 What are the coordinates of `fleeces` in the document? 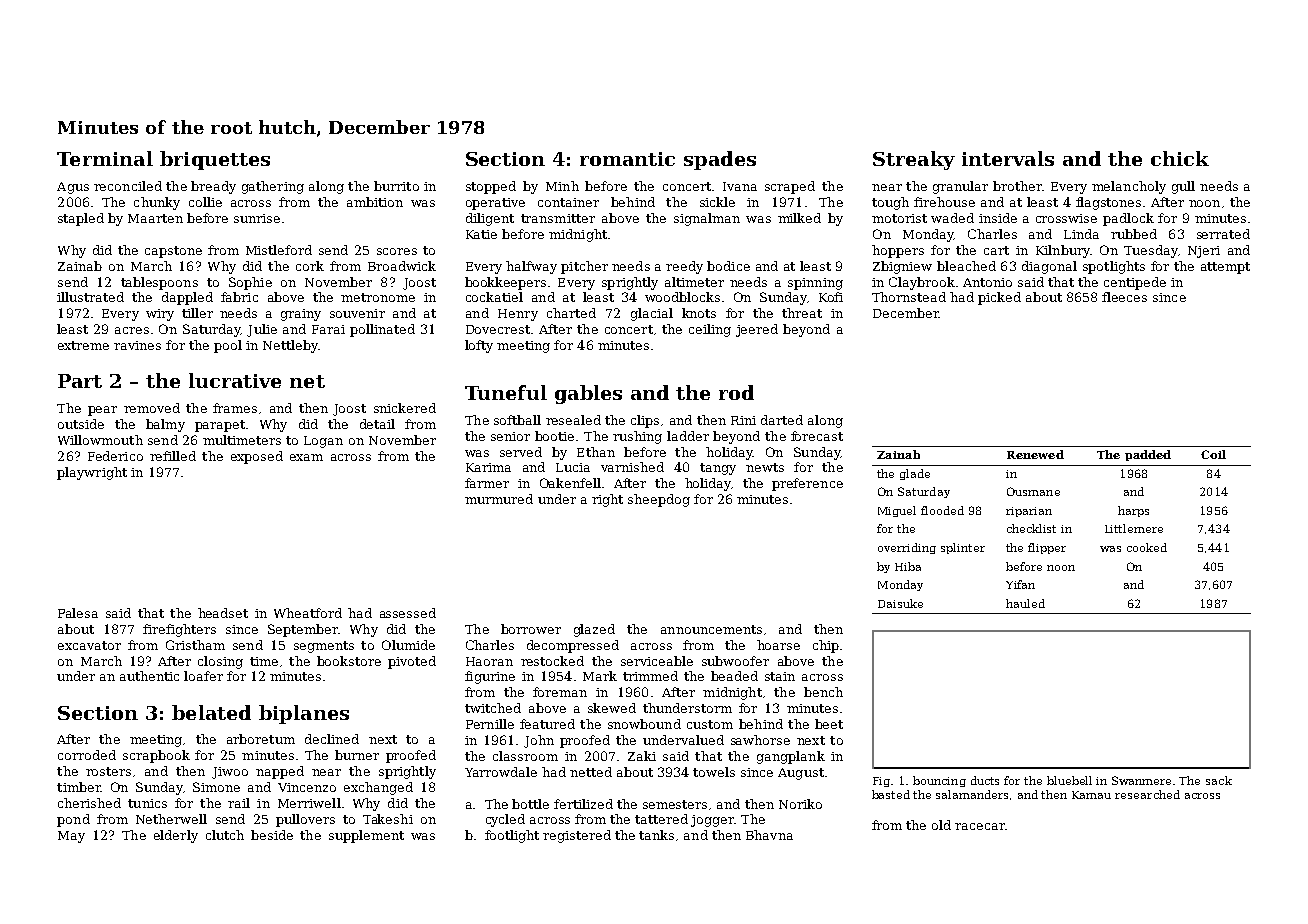 It's located at (1124, 297).
